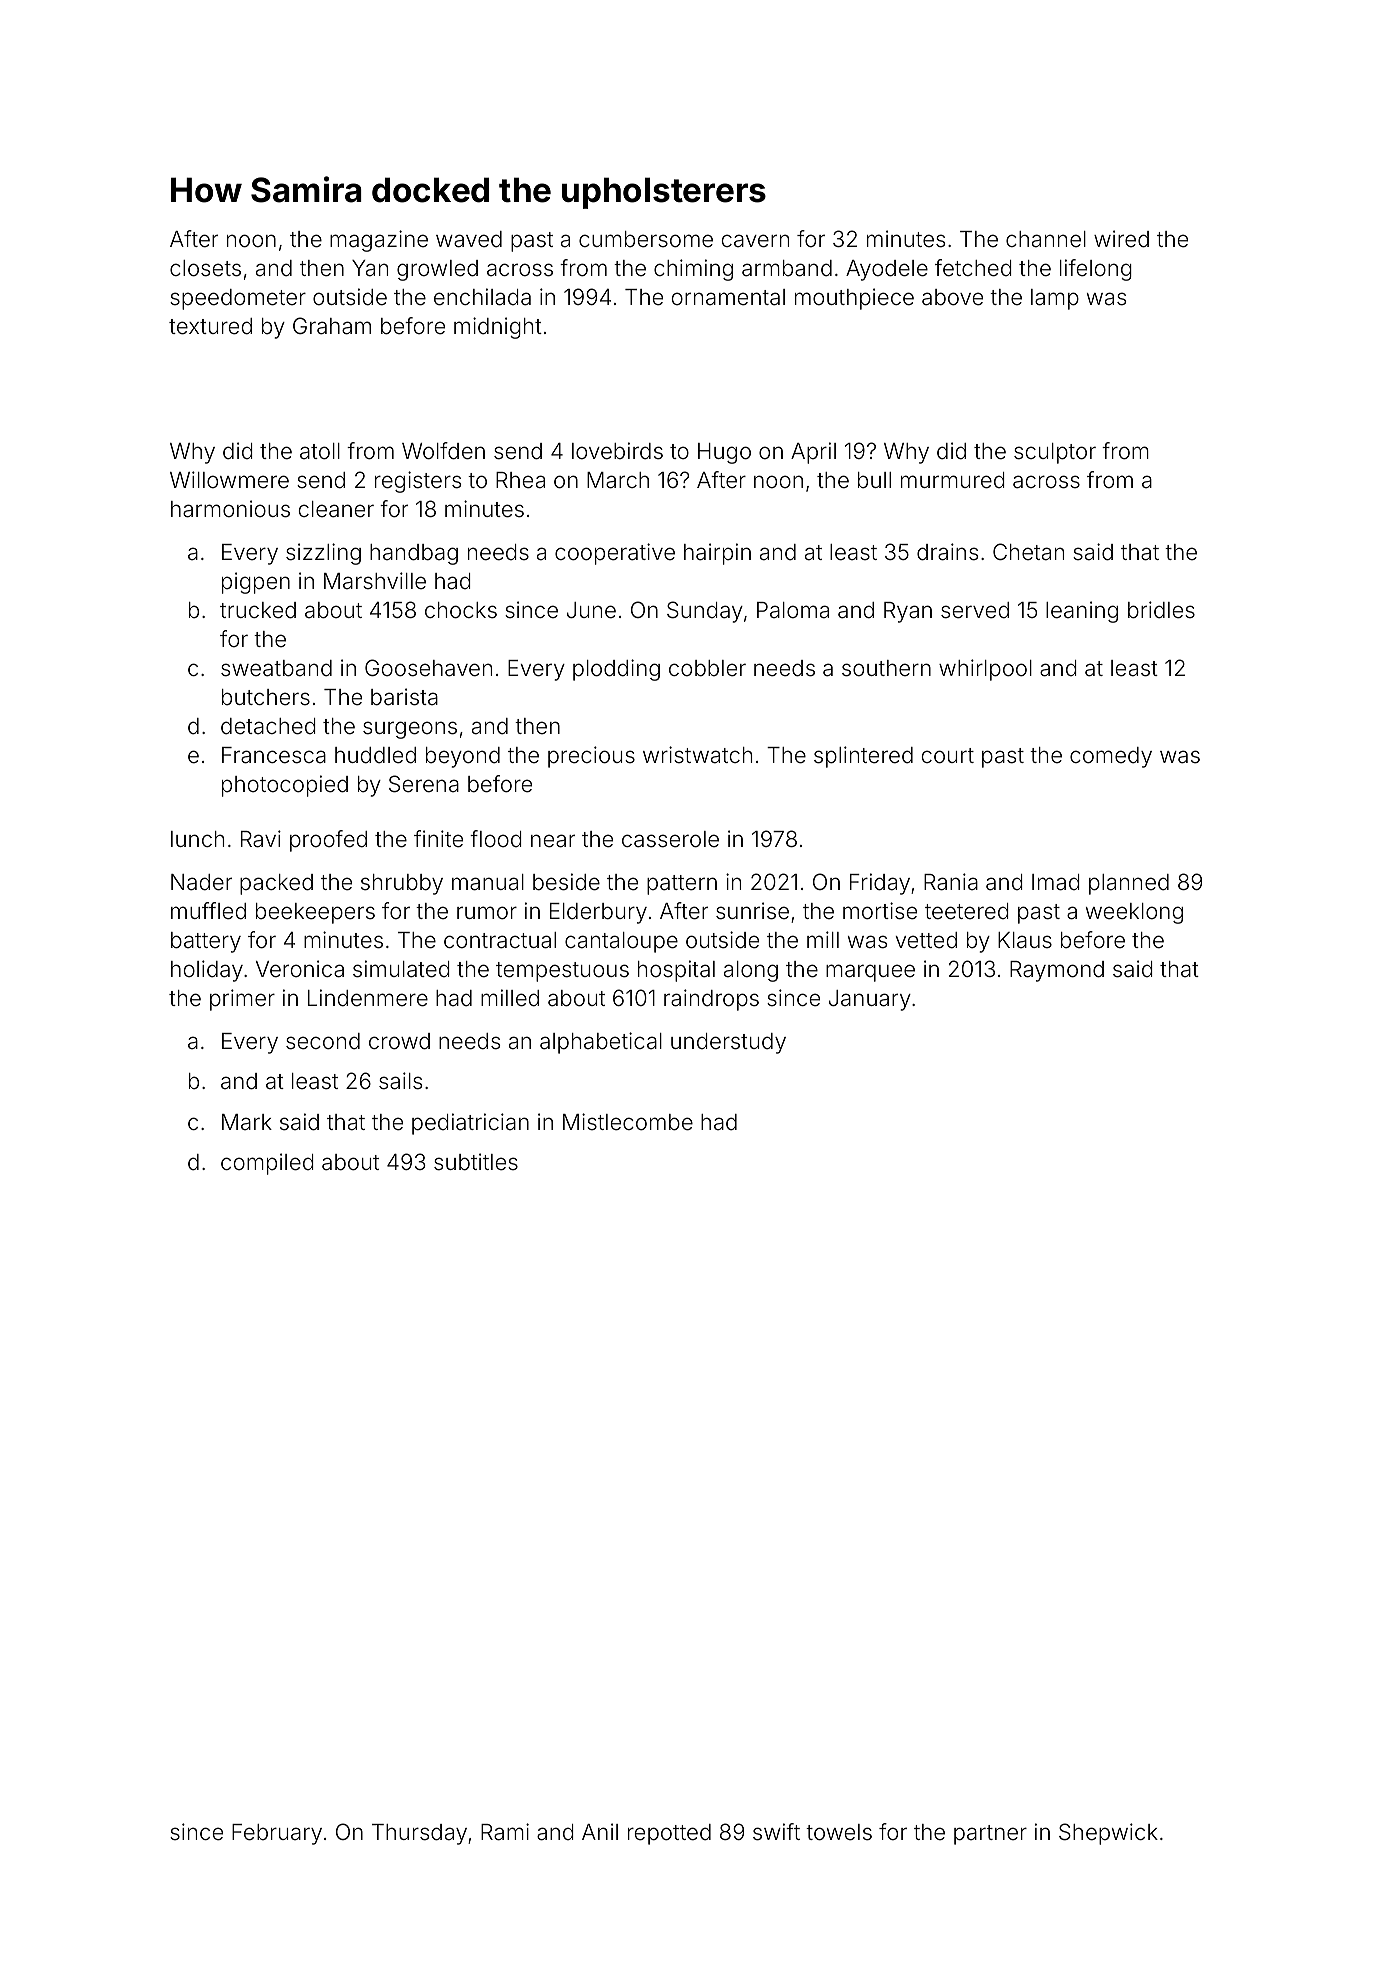 This screenshot has height=1969, width=1386. What do you see at coordinates (267, 1164) in the screenshot?
I see `compiled` at bounding box center [267, 1164].
